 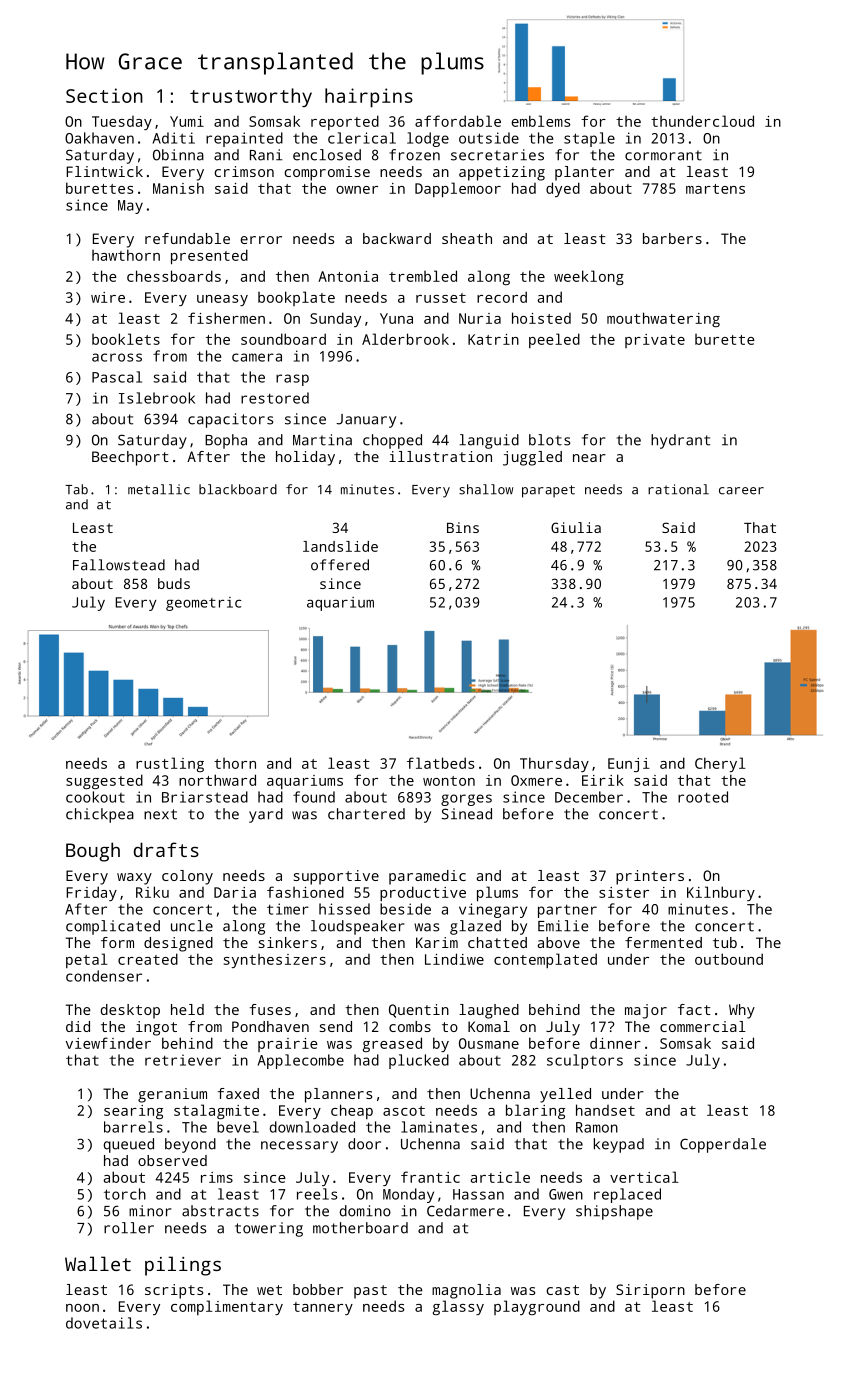 I want to click on loudspeaker, so click(x=357, y=927).
